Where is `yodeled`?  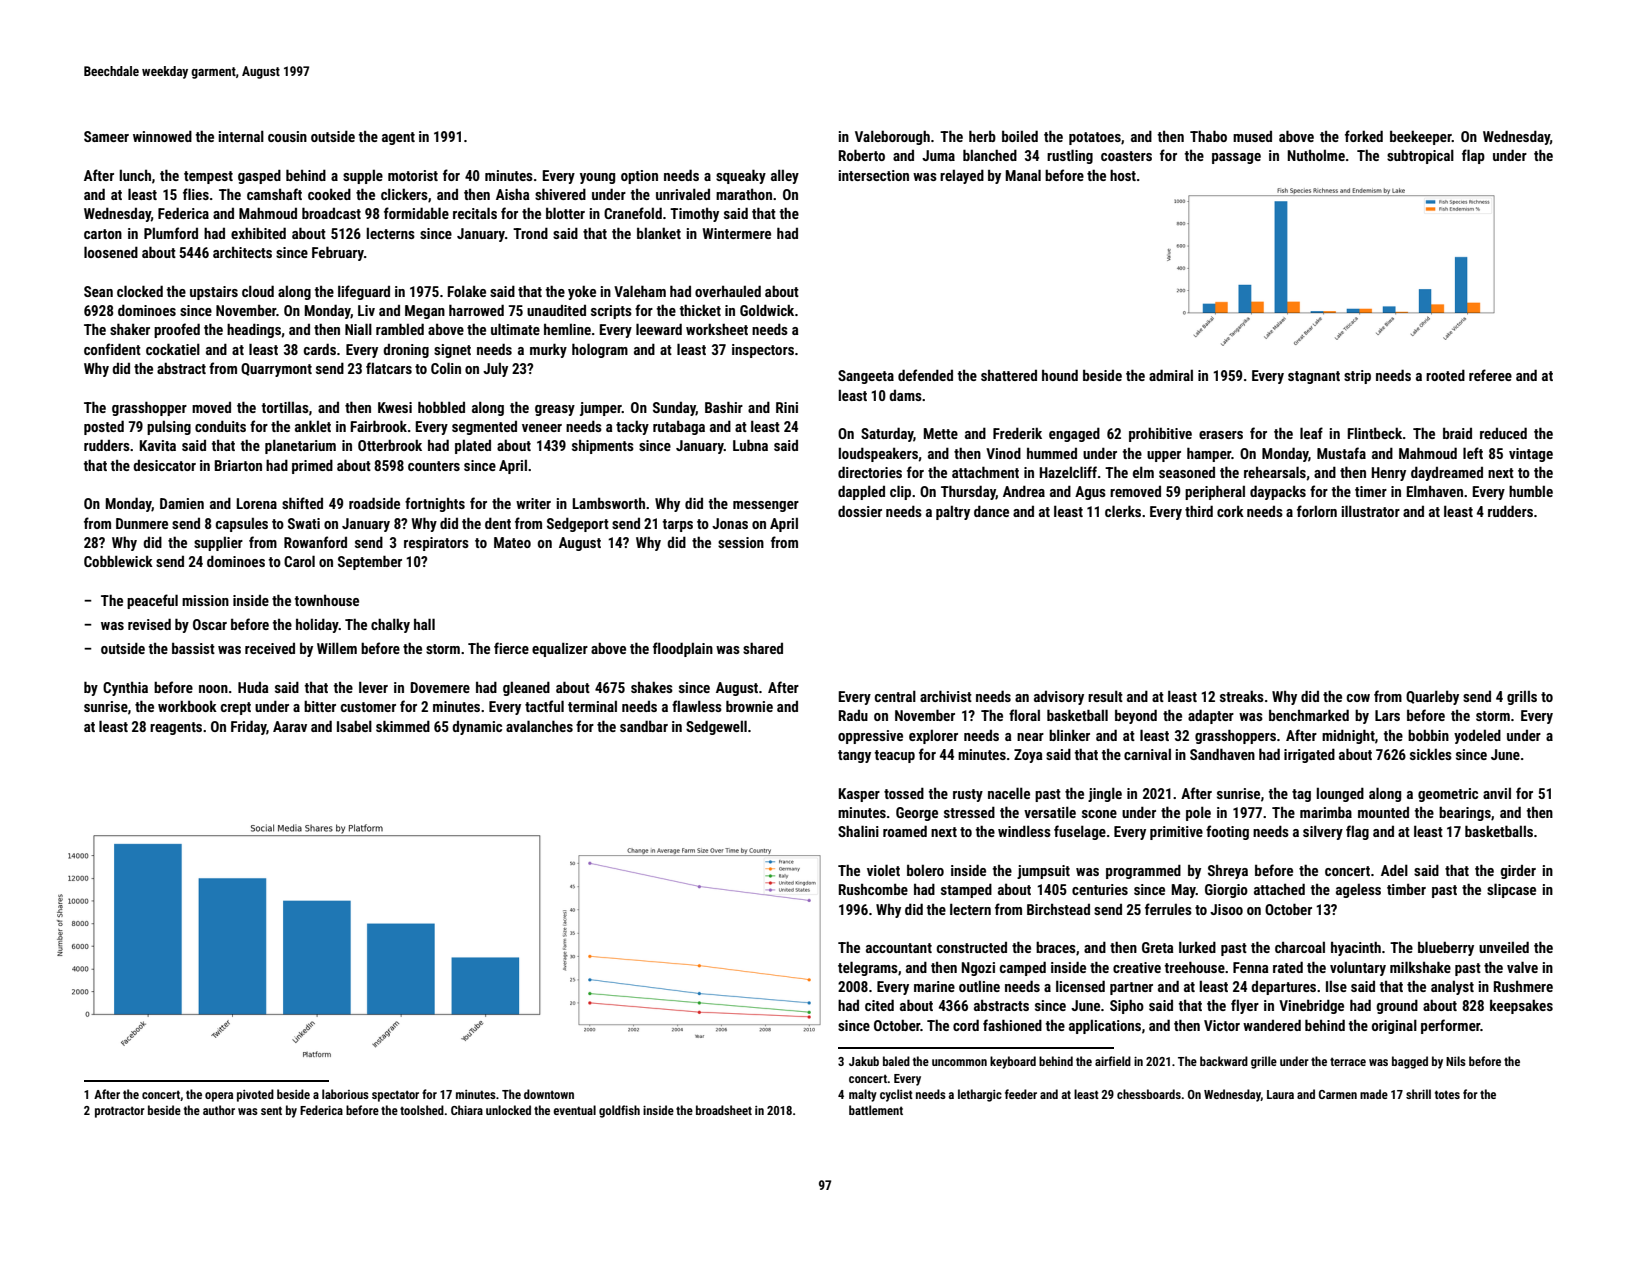
yodeled is located at coordinates (1477, 736).
